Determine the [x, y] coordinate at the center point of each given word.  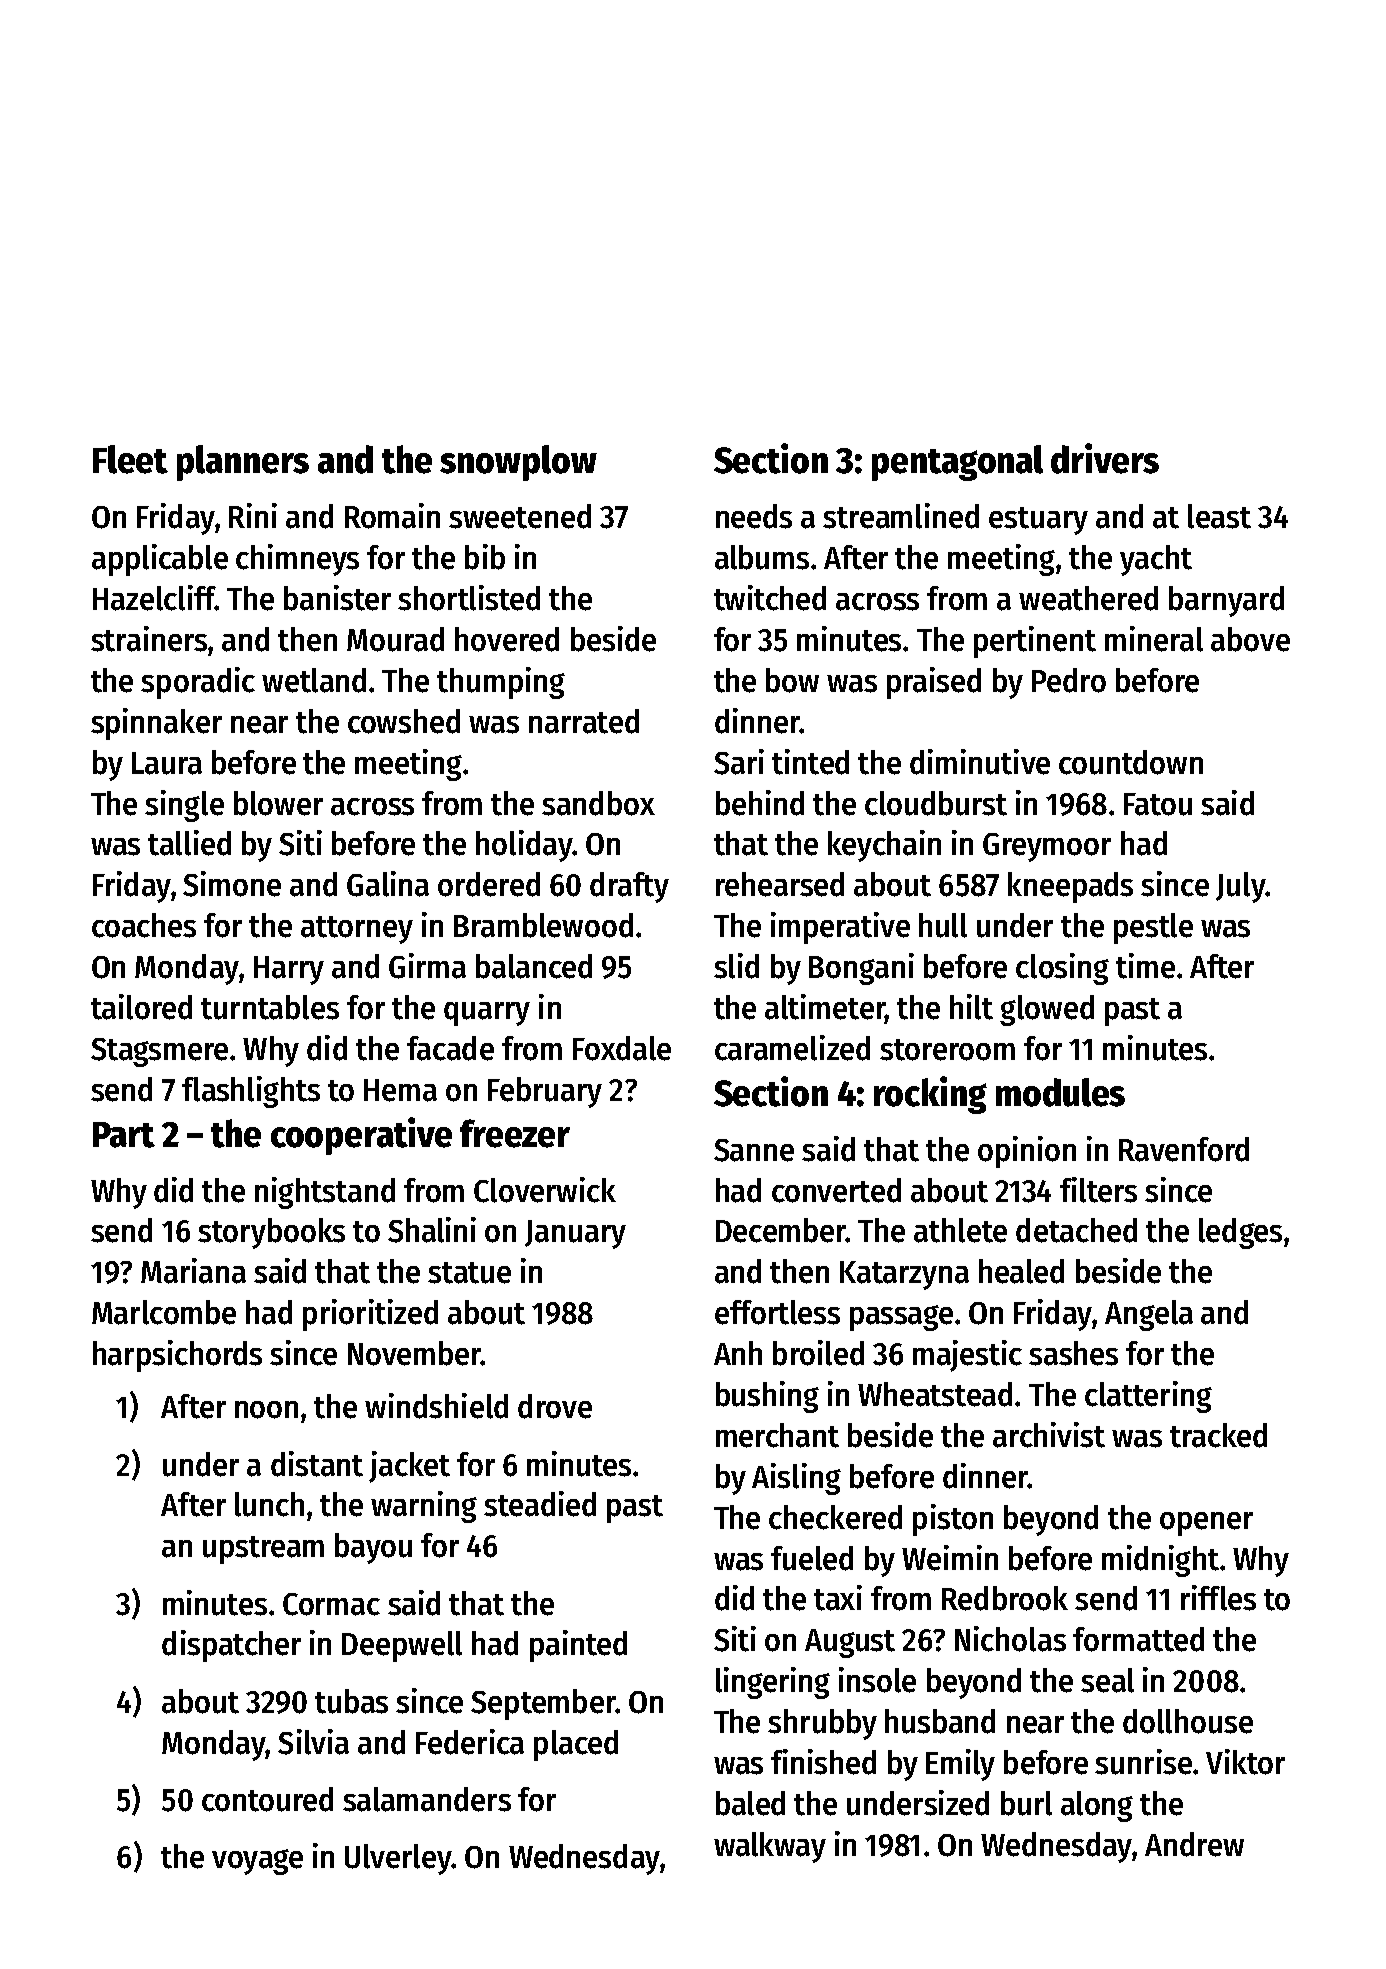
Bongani [861, 969]
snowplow [518, 463]
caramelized [792, 1048]
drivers [1105, 458]
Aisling [796, 1479]
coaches [144, 925]
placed [576, 1745]
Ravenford [1184, 1149]
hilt [971, 1007]
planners [243, 463]
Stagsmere [159, 1052]
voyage [257, 1862]
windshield [436, 1406]
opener [1206, 1524]
